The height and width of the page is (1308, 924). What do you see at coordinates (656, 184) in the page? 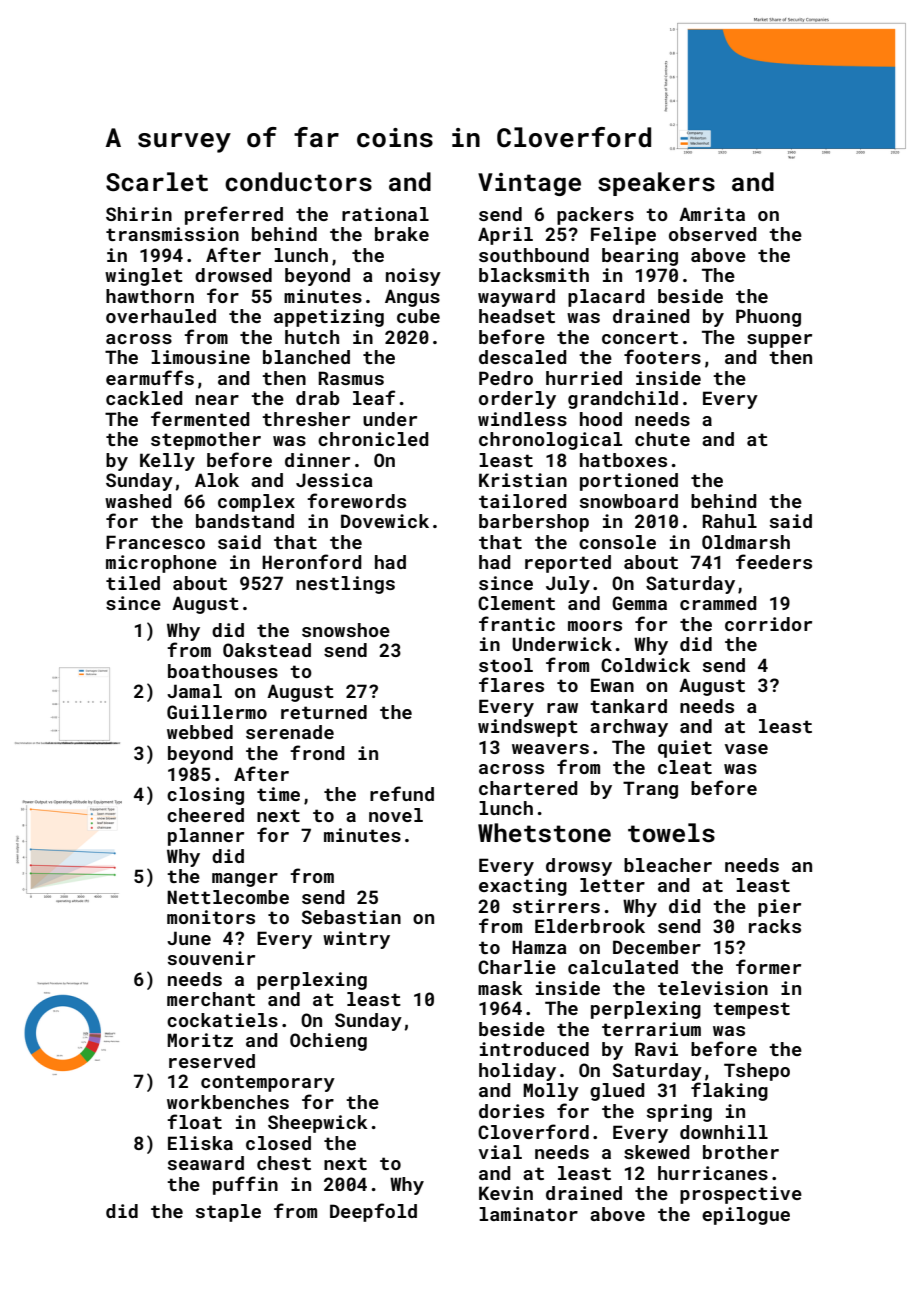
I see `speakers` at bounding box center [656, 184].
